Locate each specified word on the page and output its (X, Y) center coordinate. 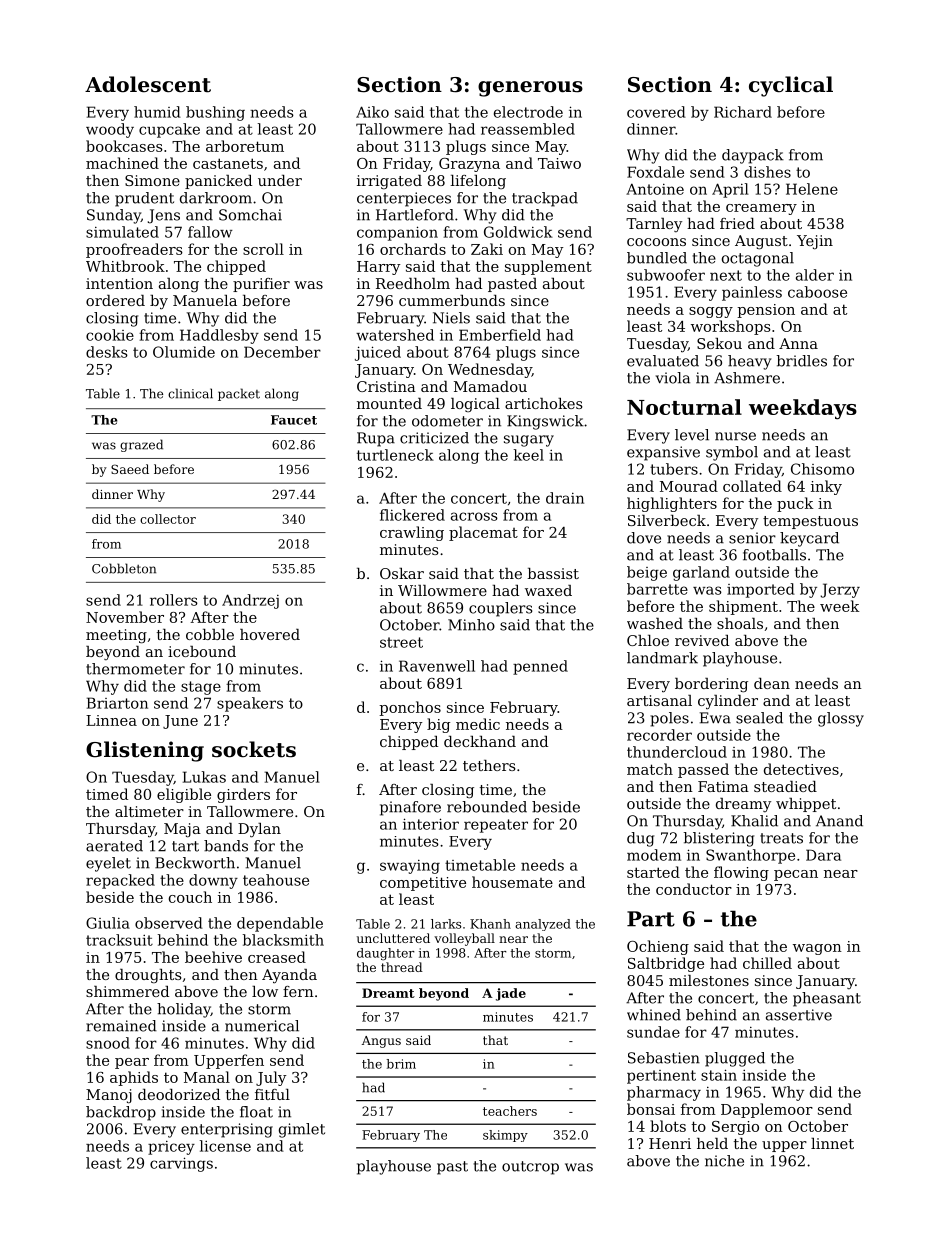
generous (530, 89)
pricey (171, 1148)
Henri (670, 1143)
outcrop (530, 1168)
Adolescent (148, 84)
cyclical (791, 86)
